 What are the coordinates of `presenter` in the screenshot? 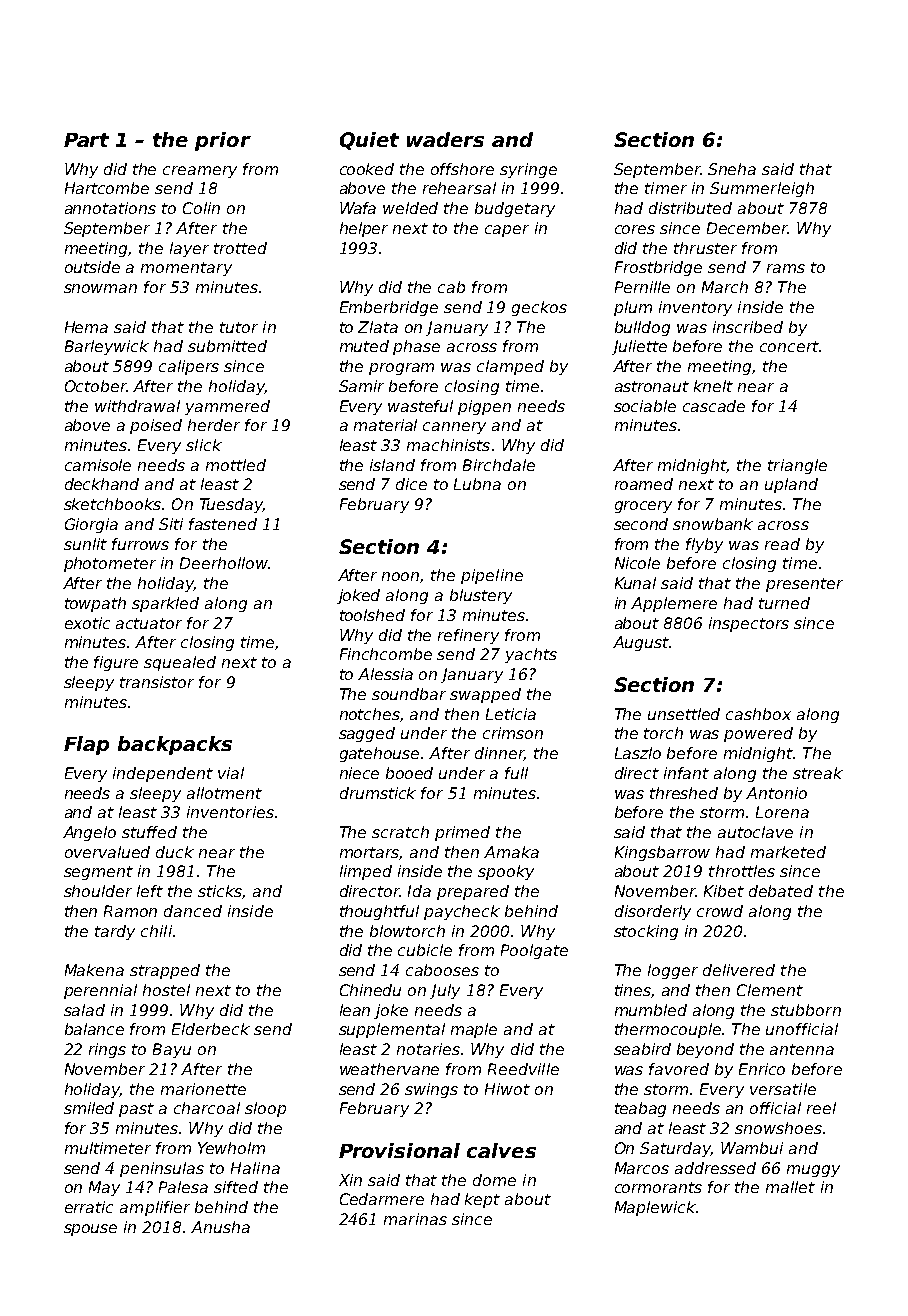 It's located at (804, 585).
